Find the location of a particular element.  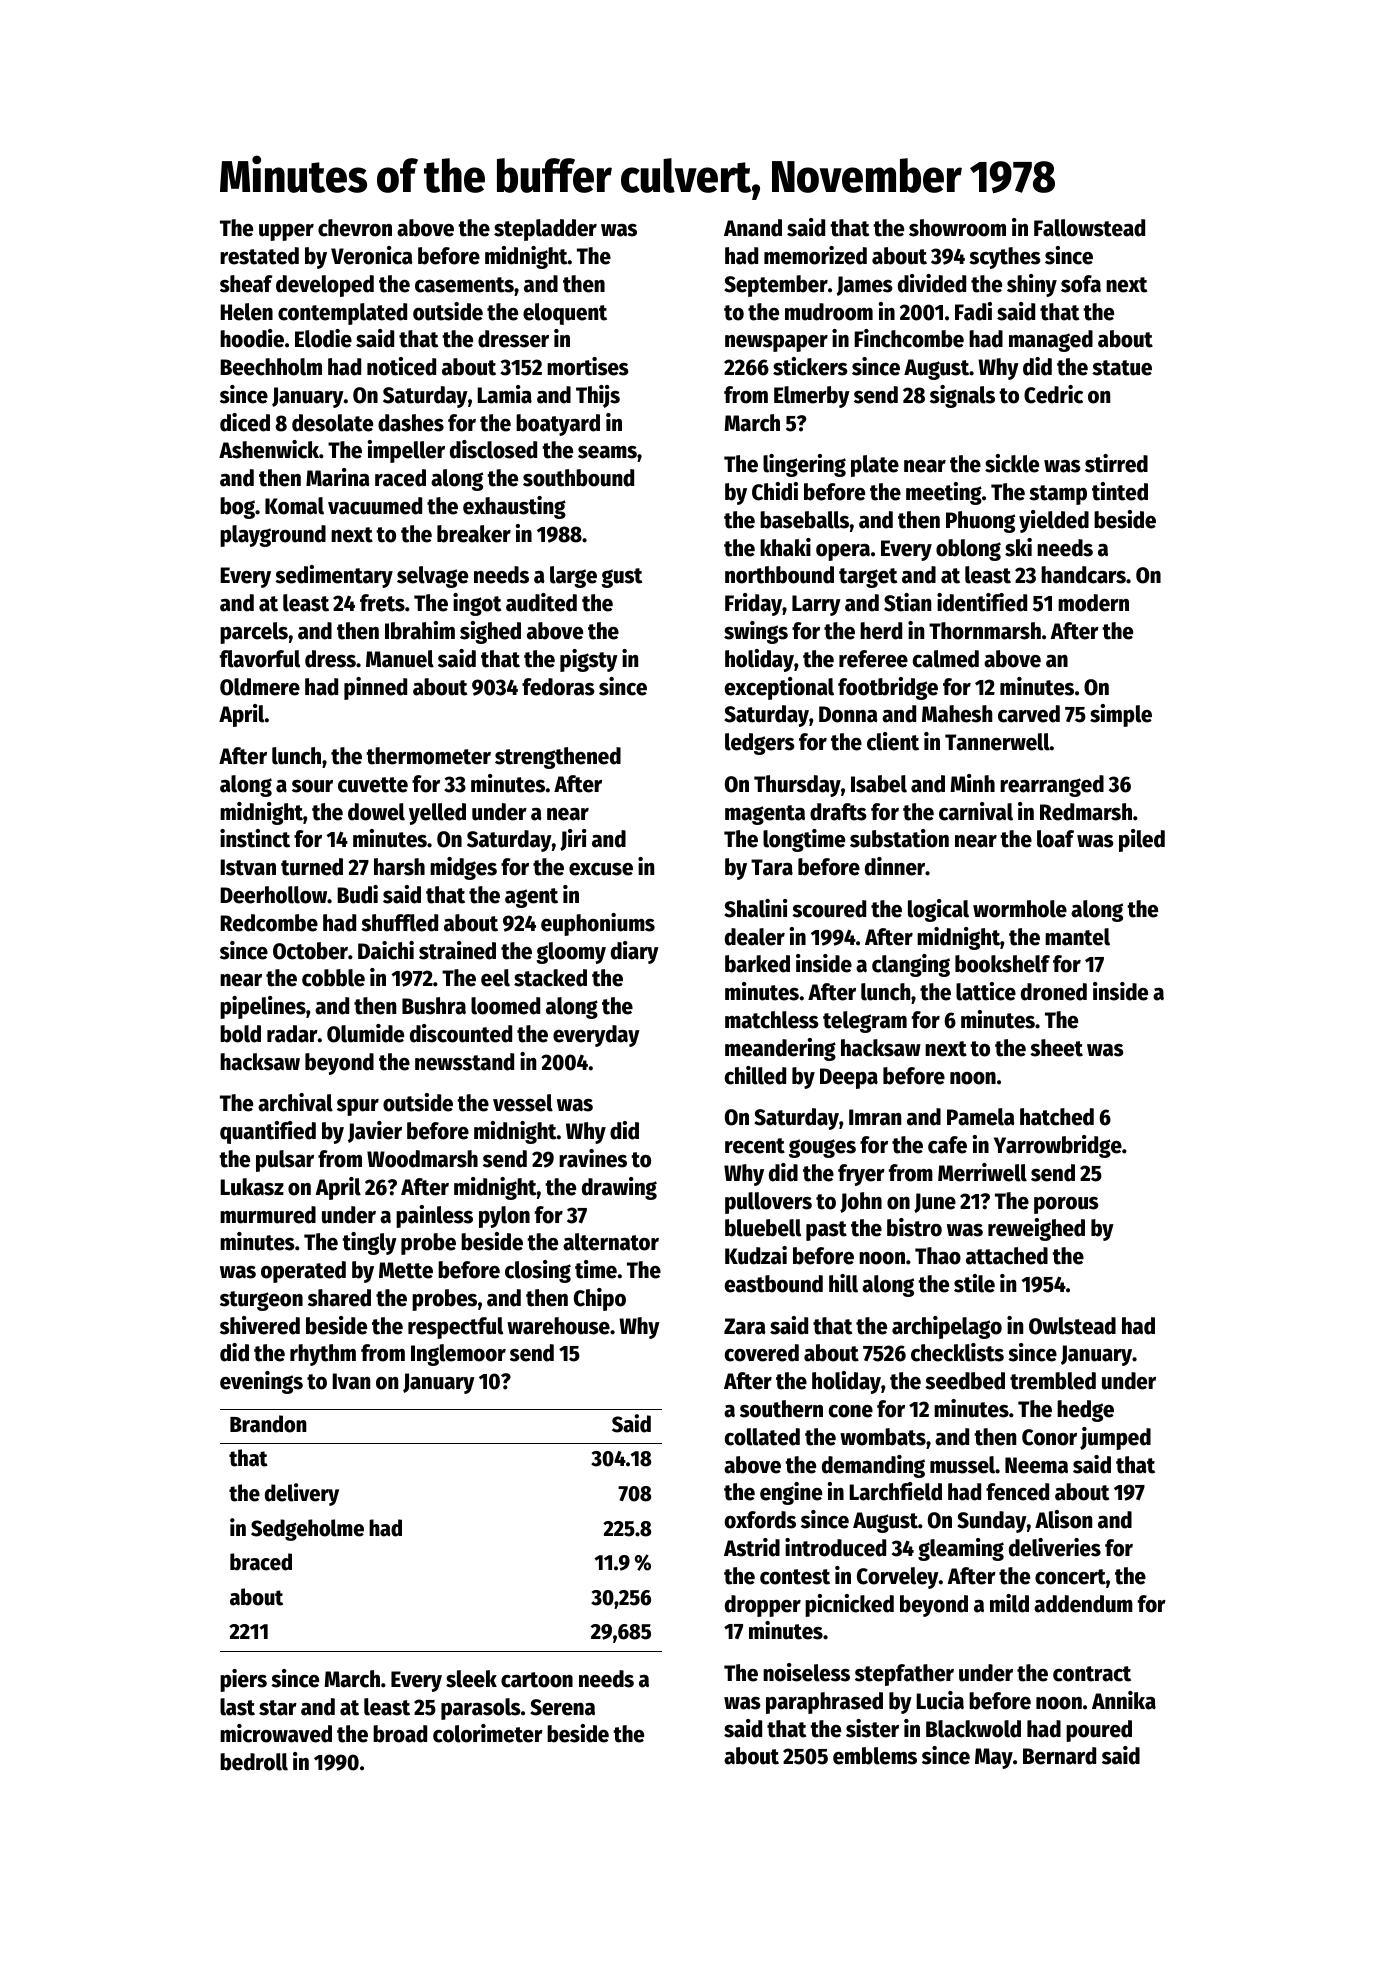

colorimeter is located at coordinates (488, 1733).
